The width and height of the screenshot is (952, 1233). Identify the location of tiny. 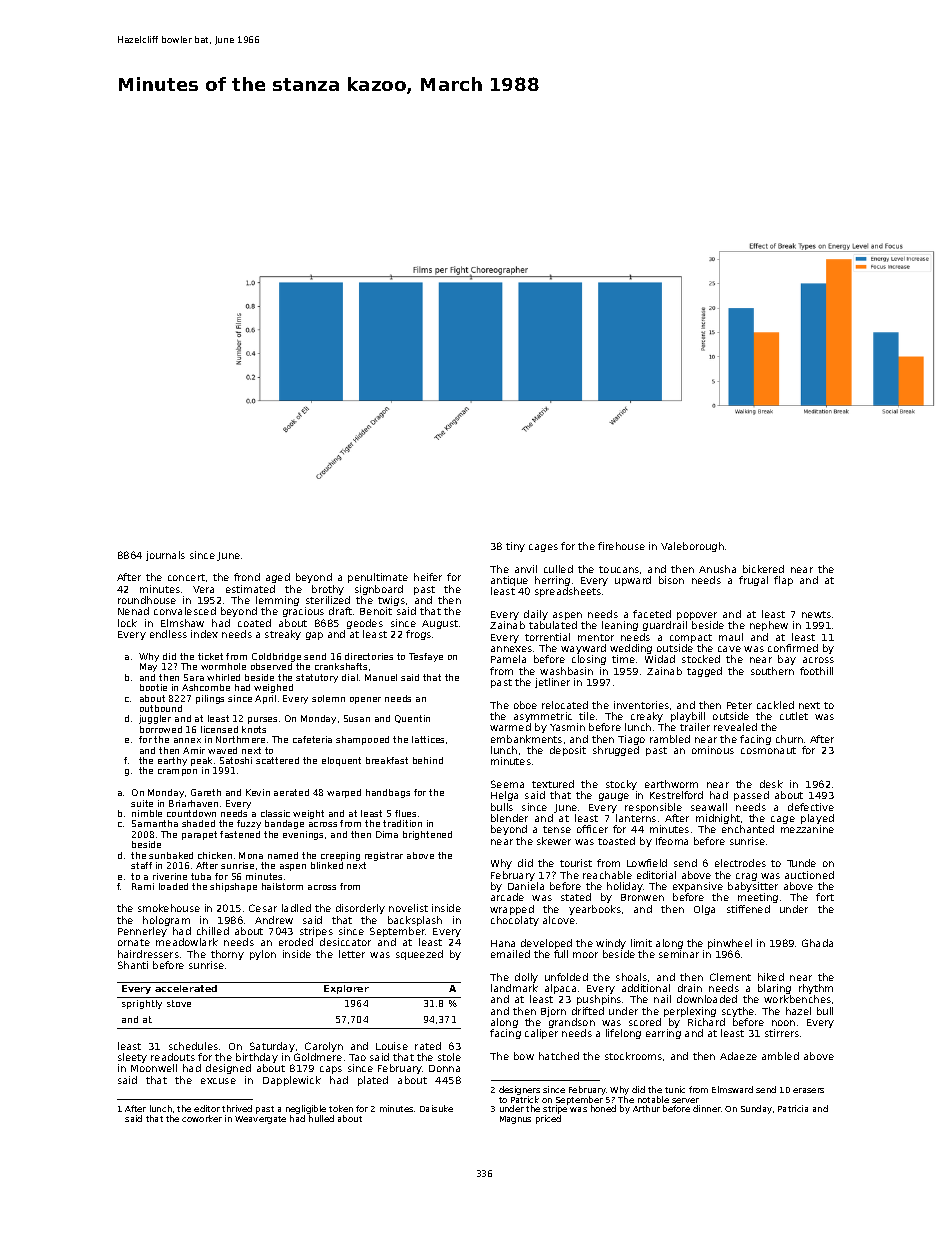
(515, 547).
